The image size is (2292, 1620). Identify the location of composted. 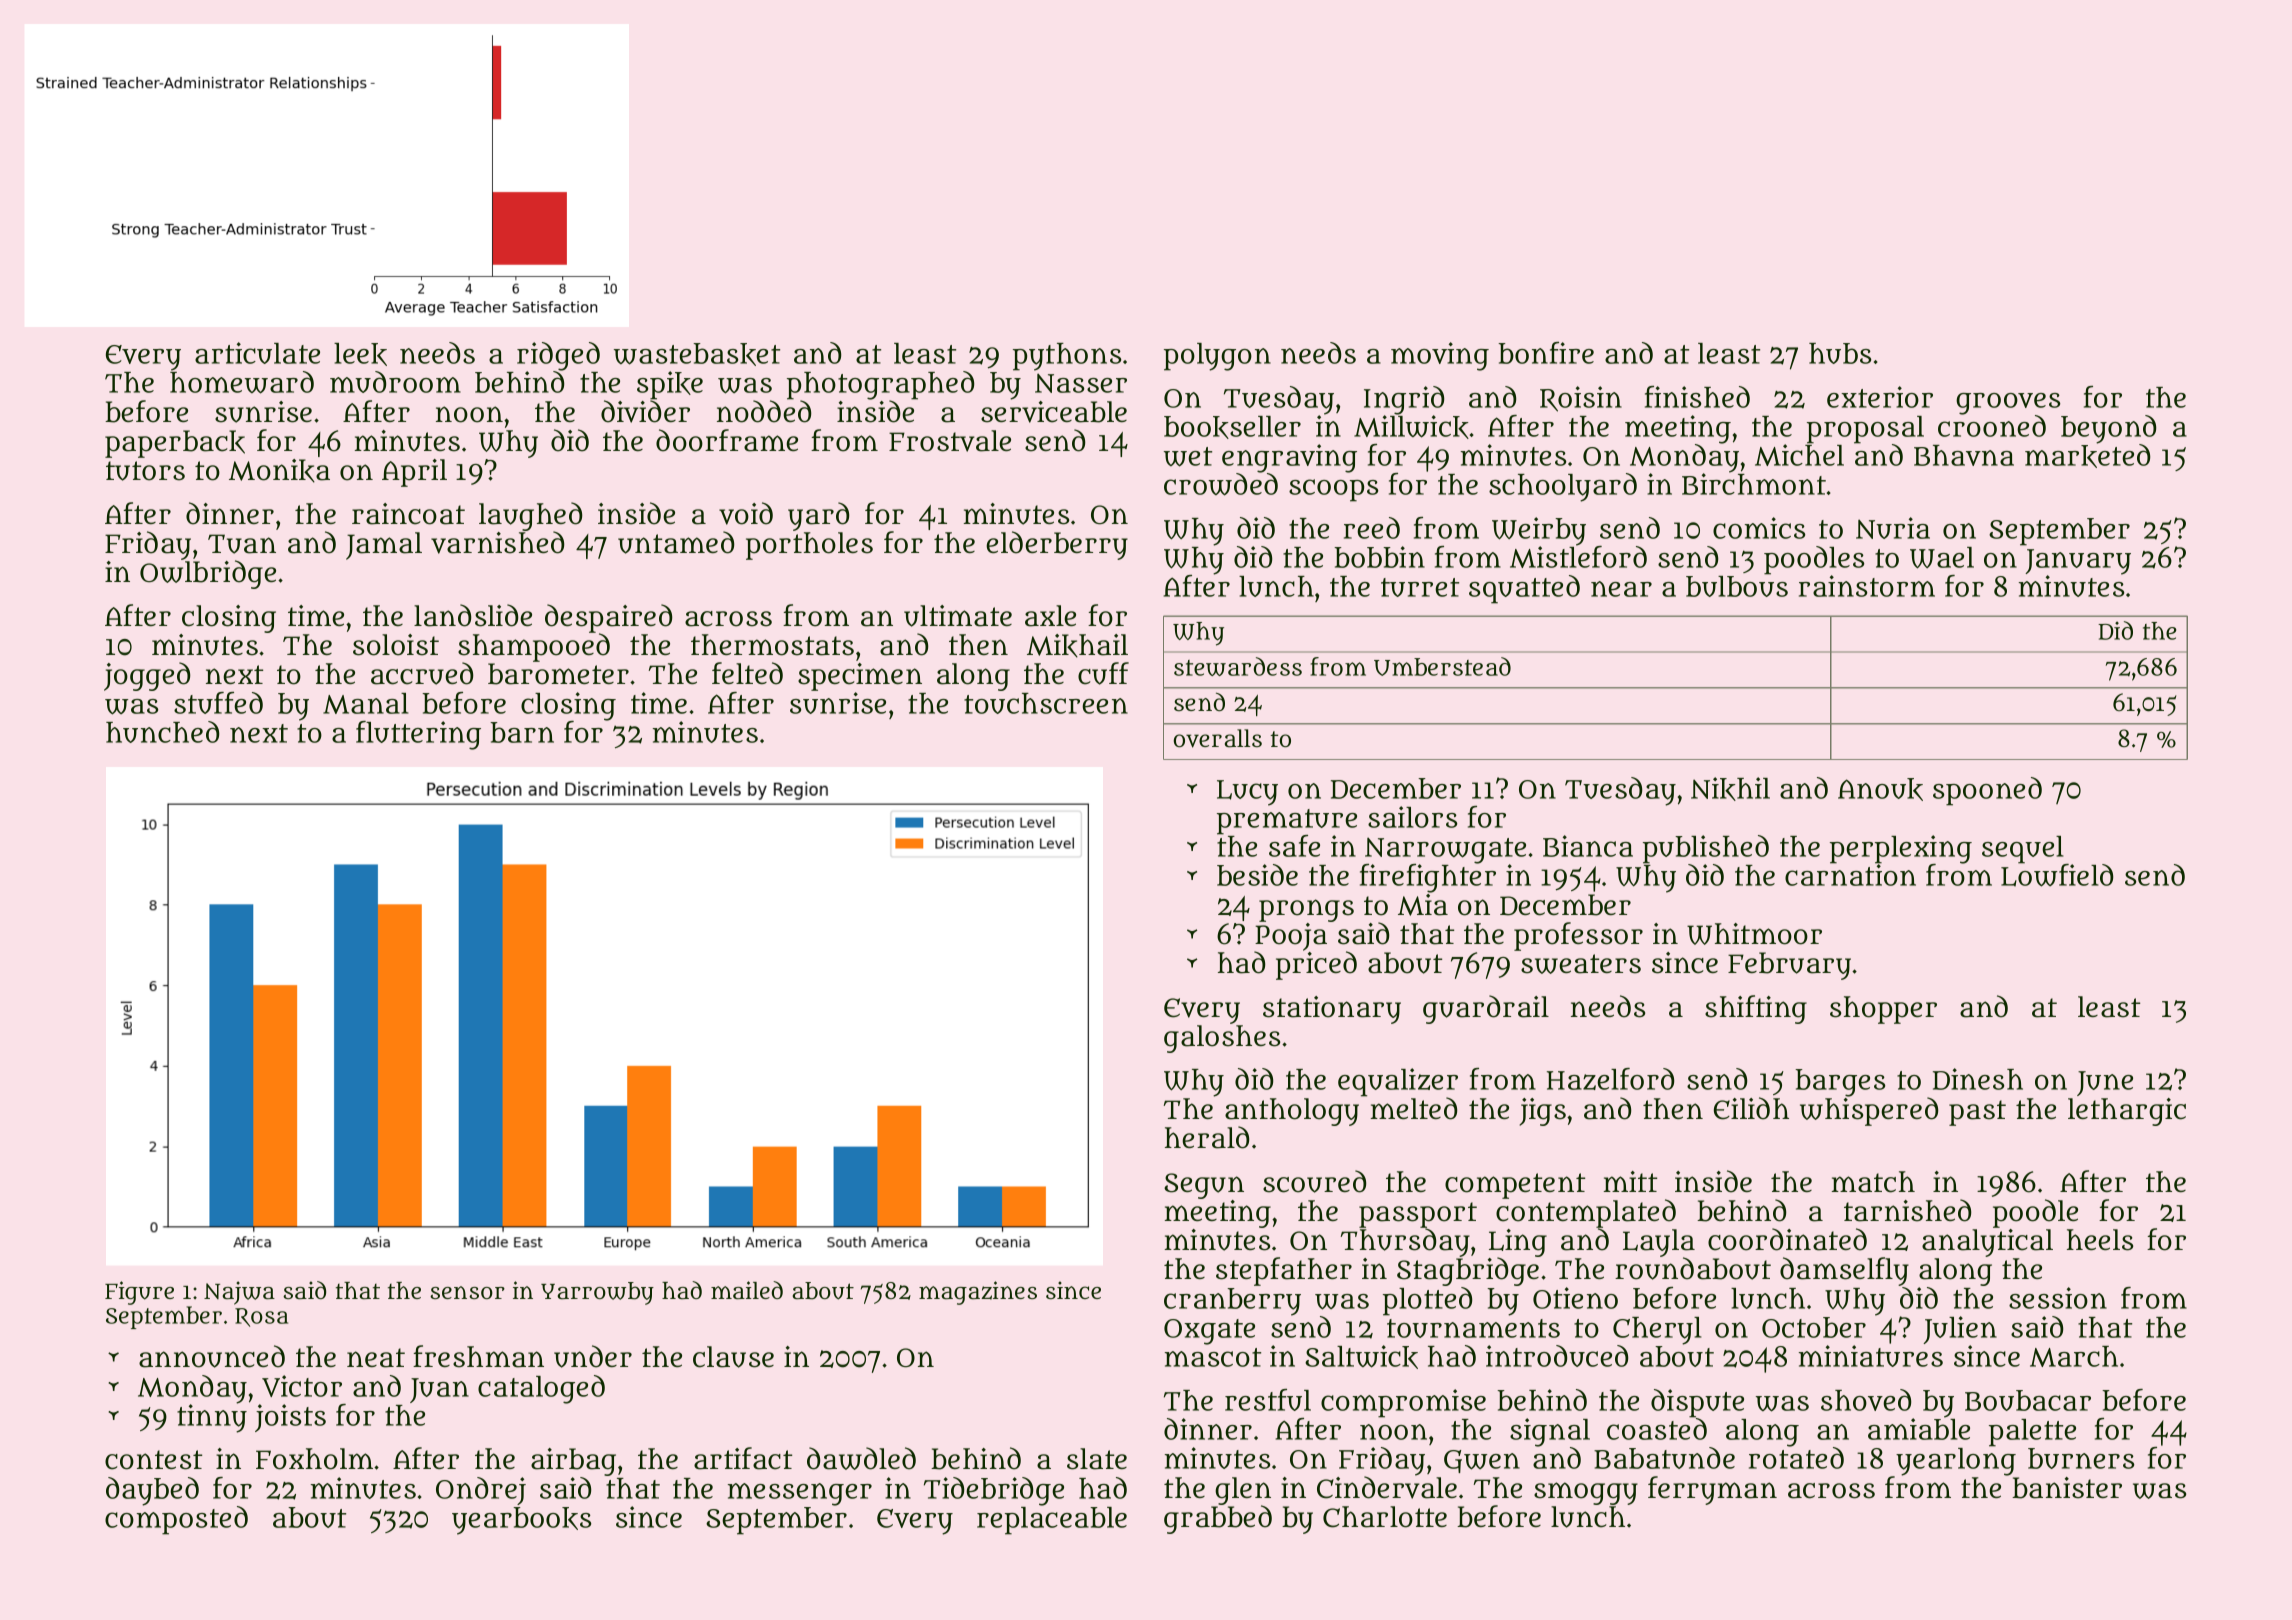
(176, 1520).
